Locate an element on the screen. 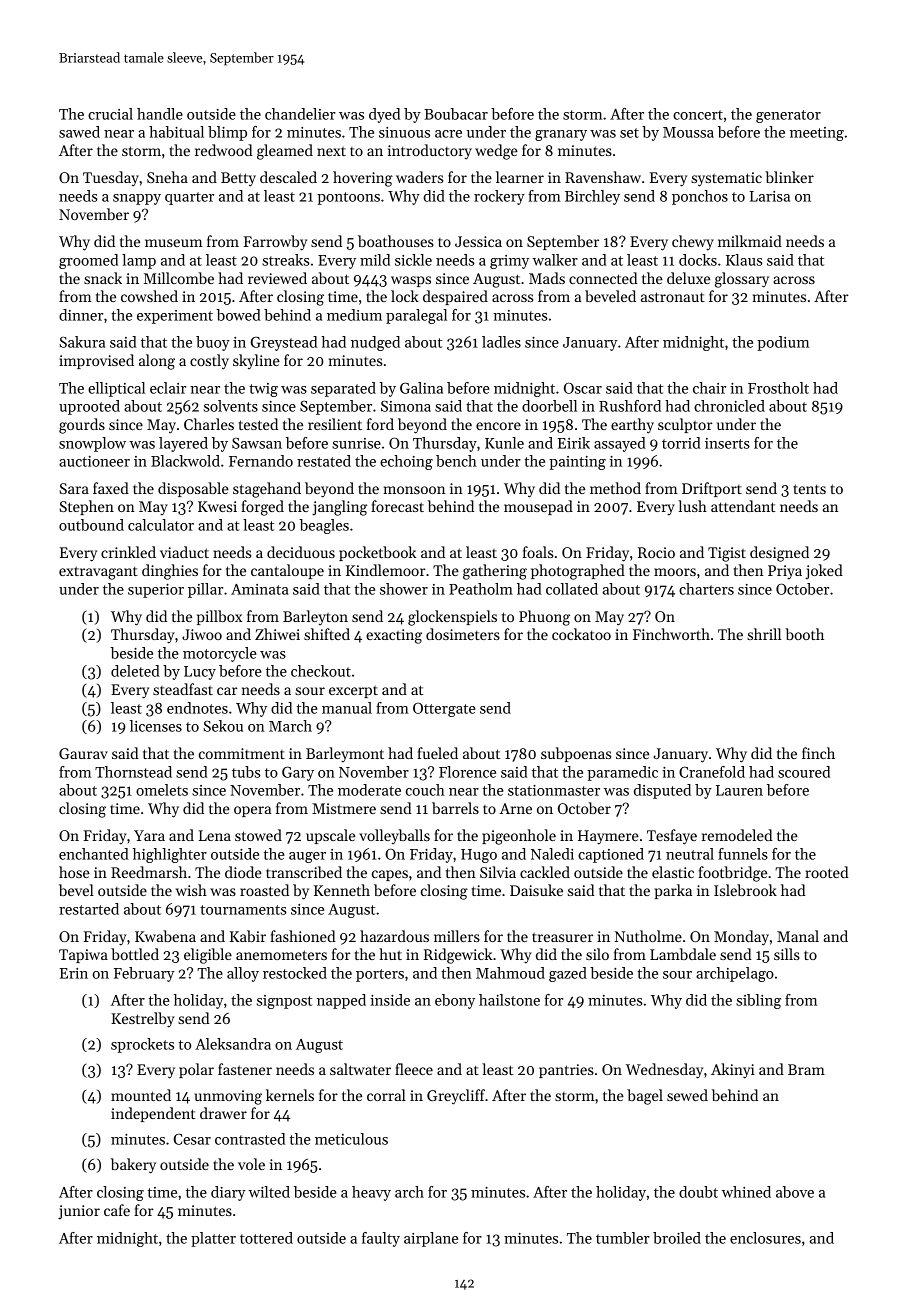 This screenshot has height=1316, width=908. platter is located at coordinates (213, 1239).
